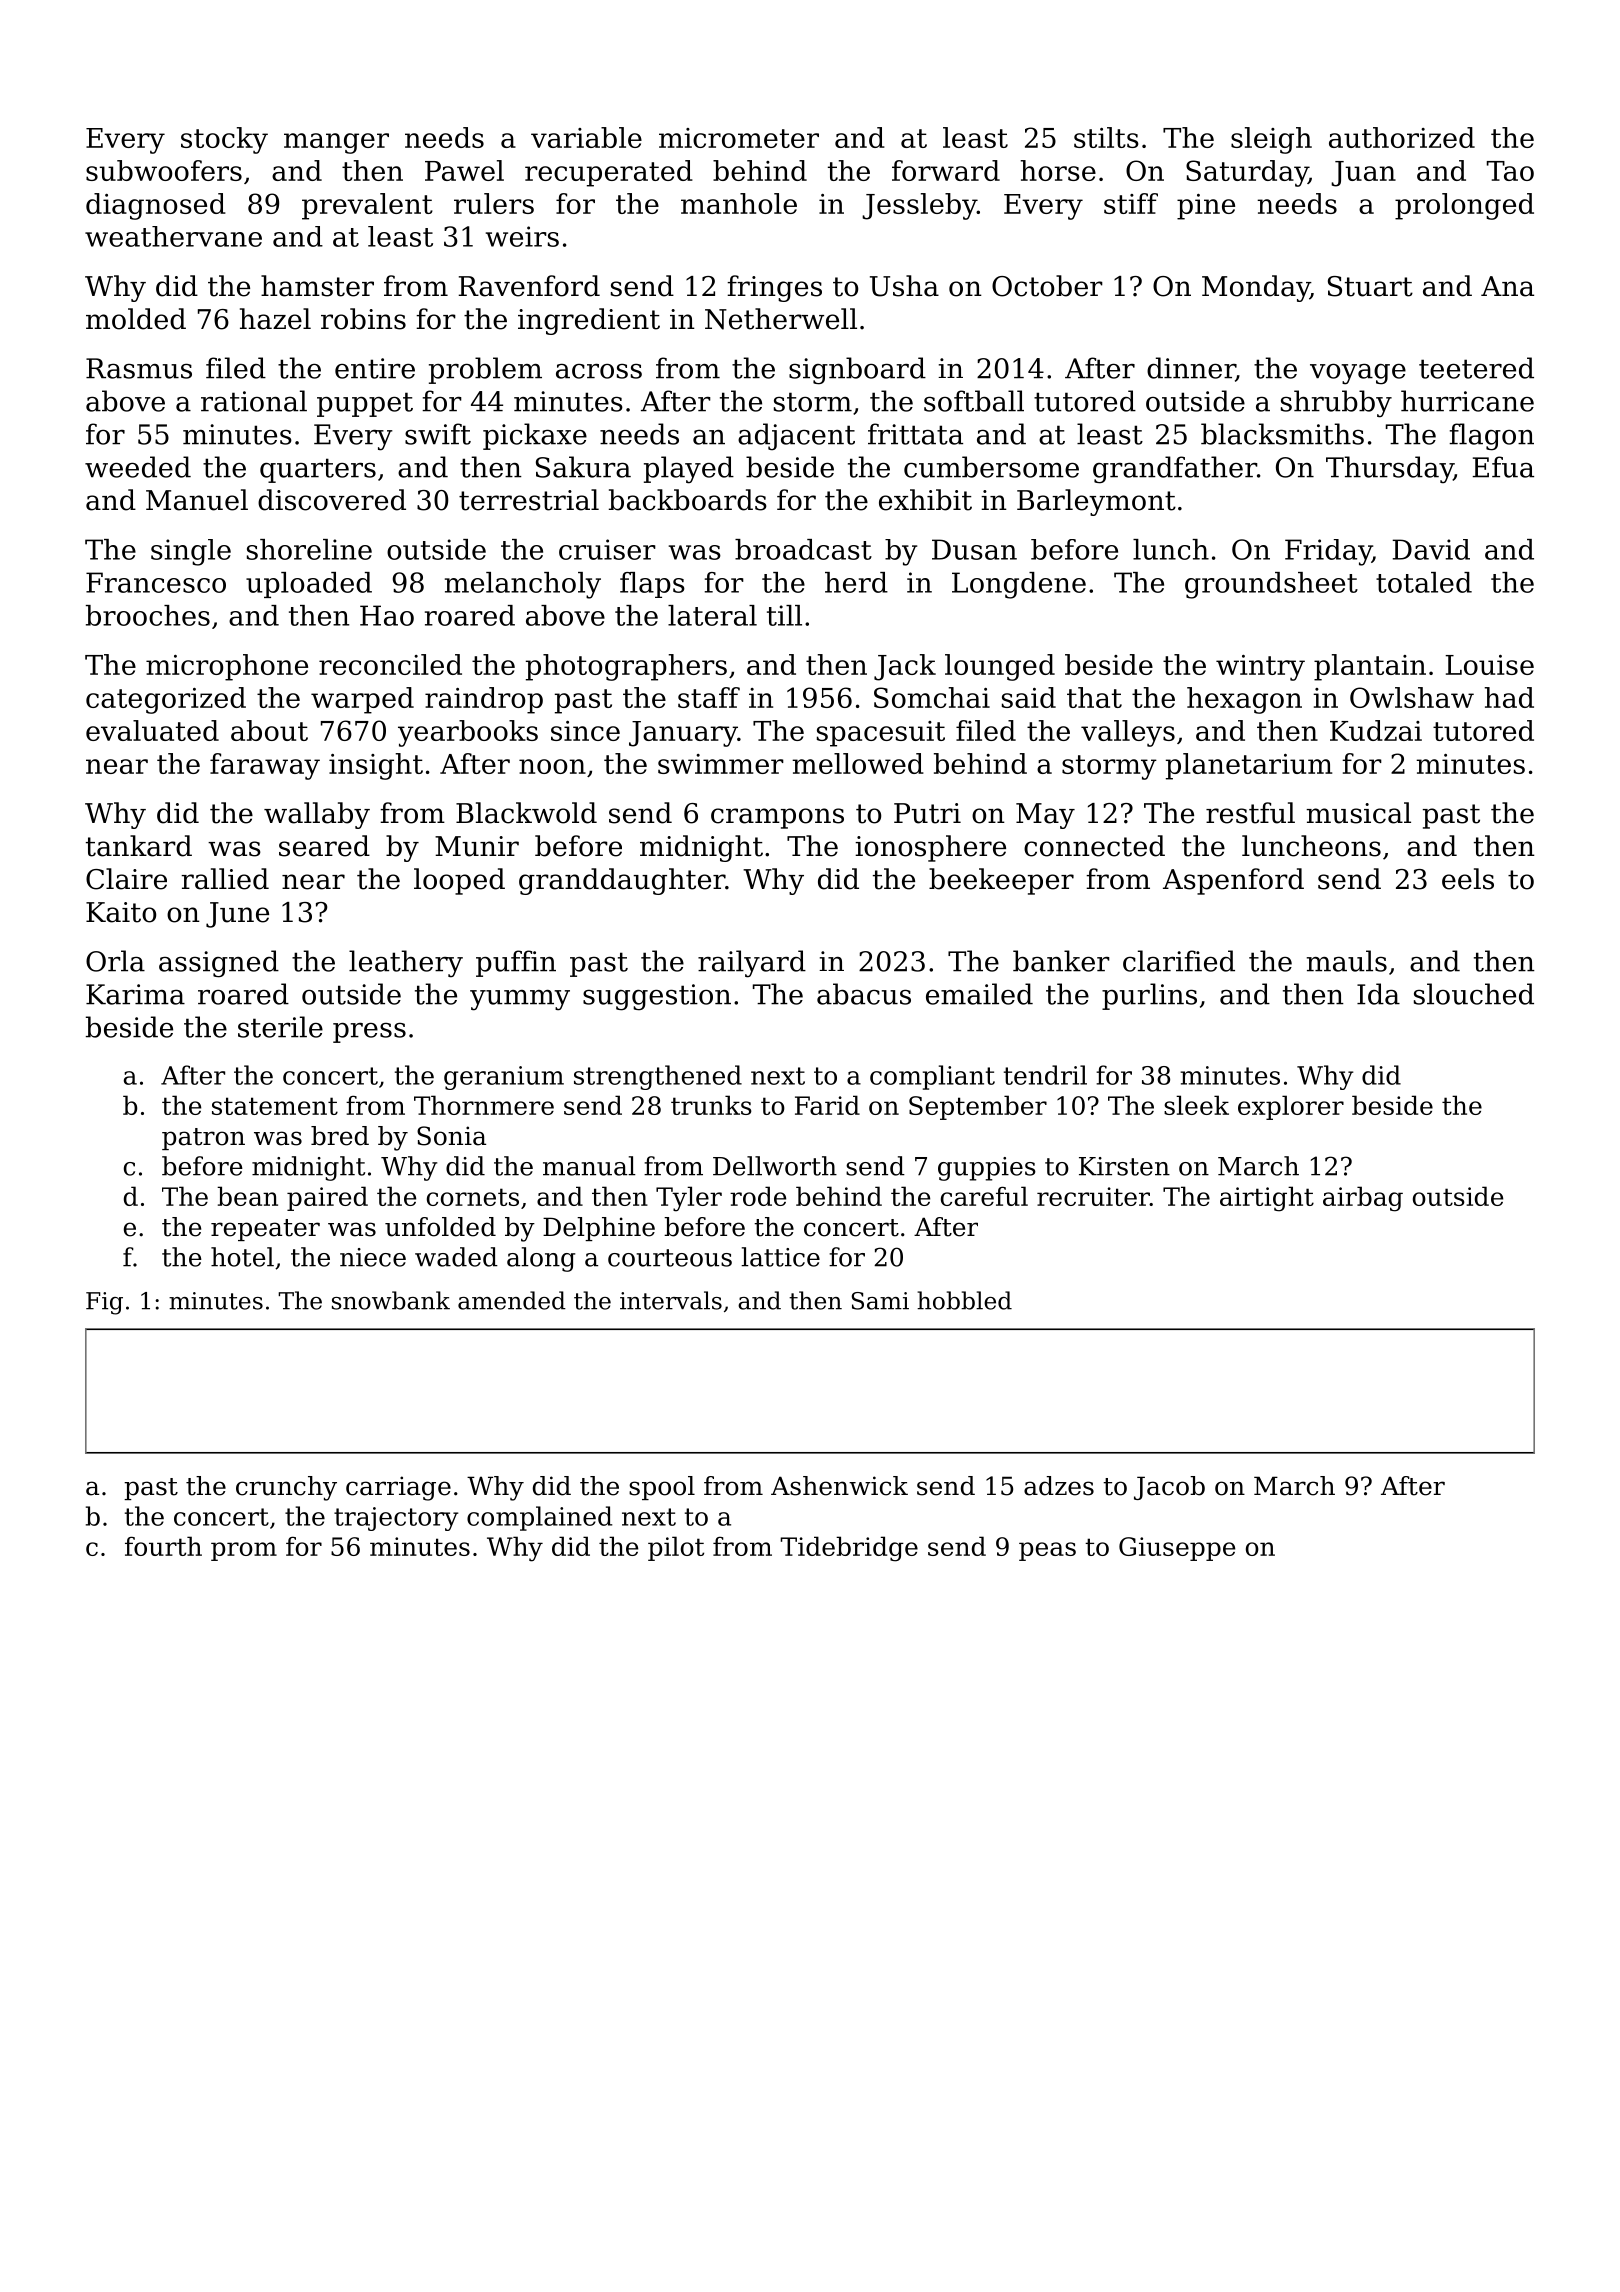  I want to click on musical, so click(1358, 813).
